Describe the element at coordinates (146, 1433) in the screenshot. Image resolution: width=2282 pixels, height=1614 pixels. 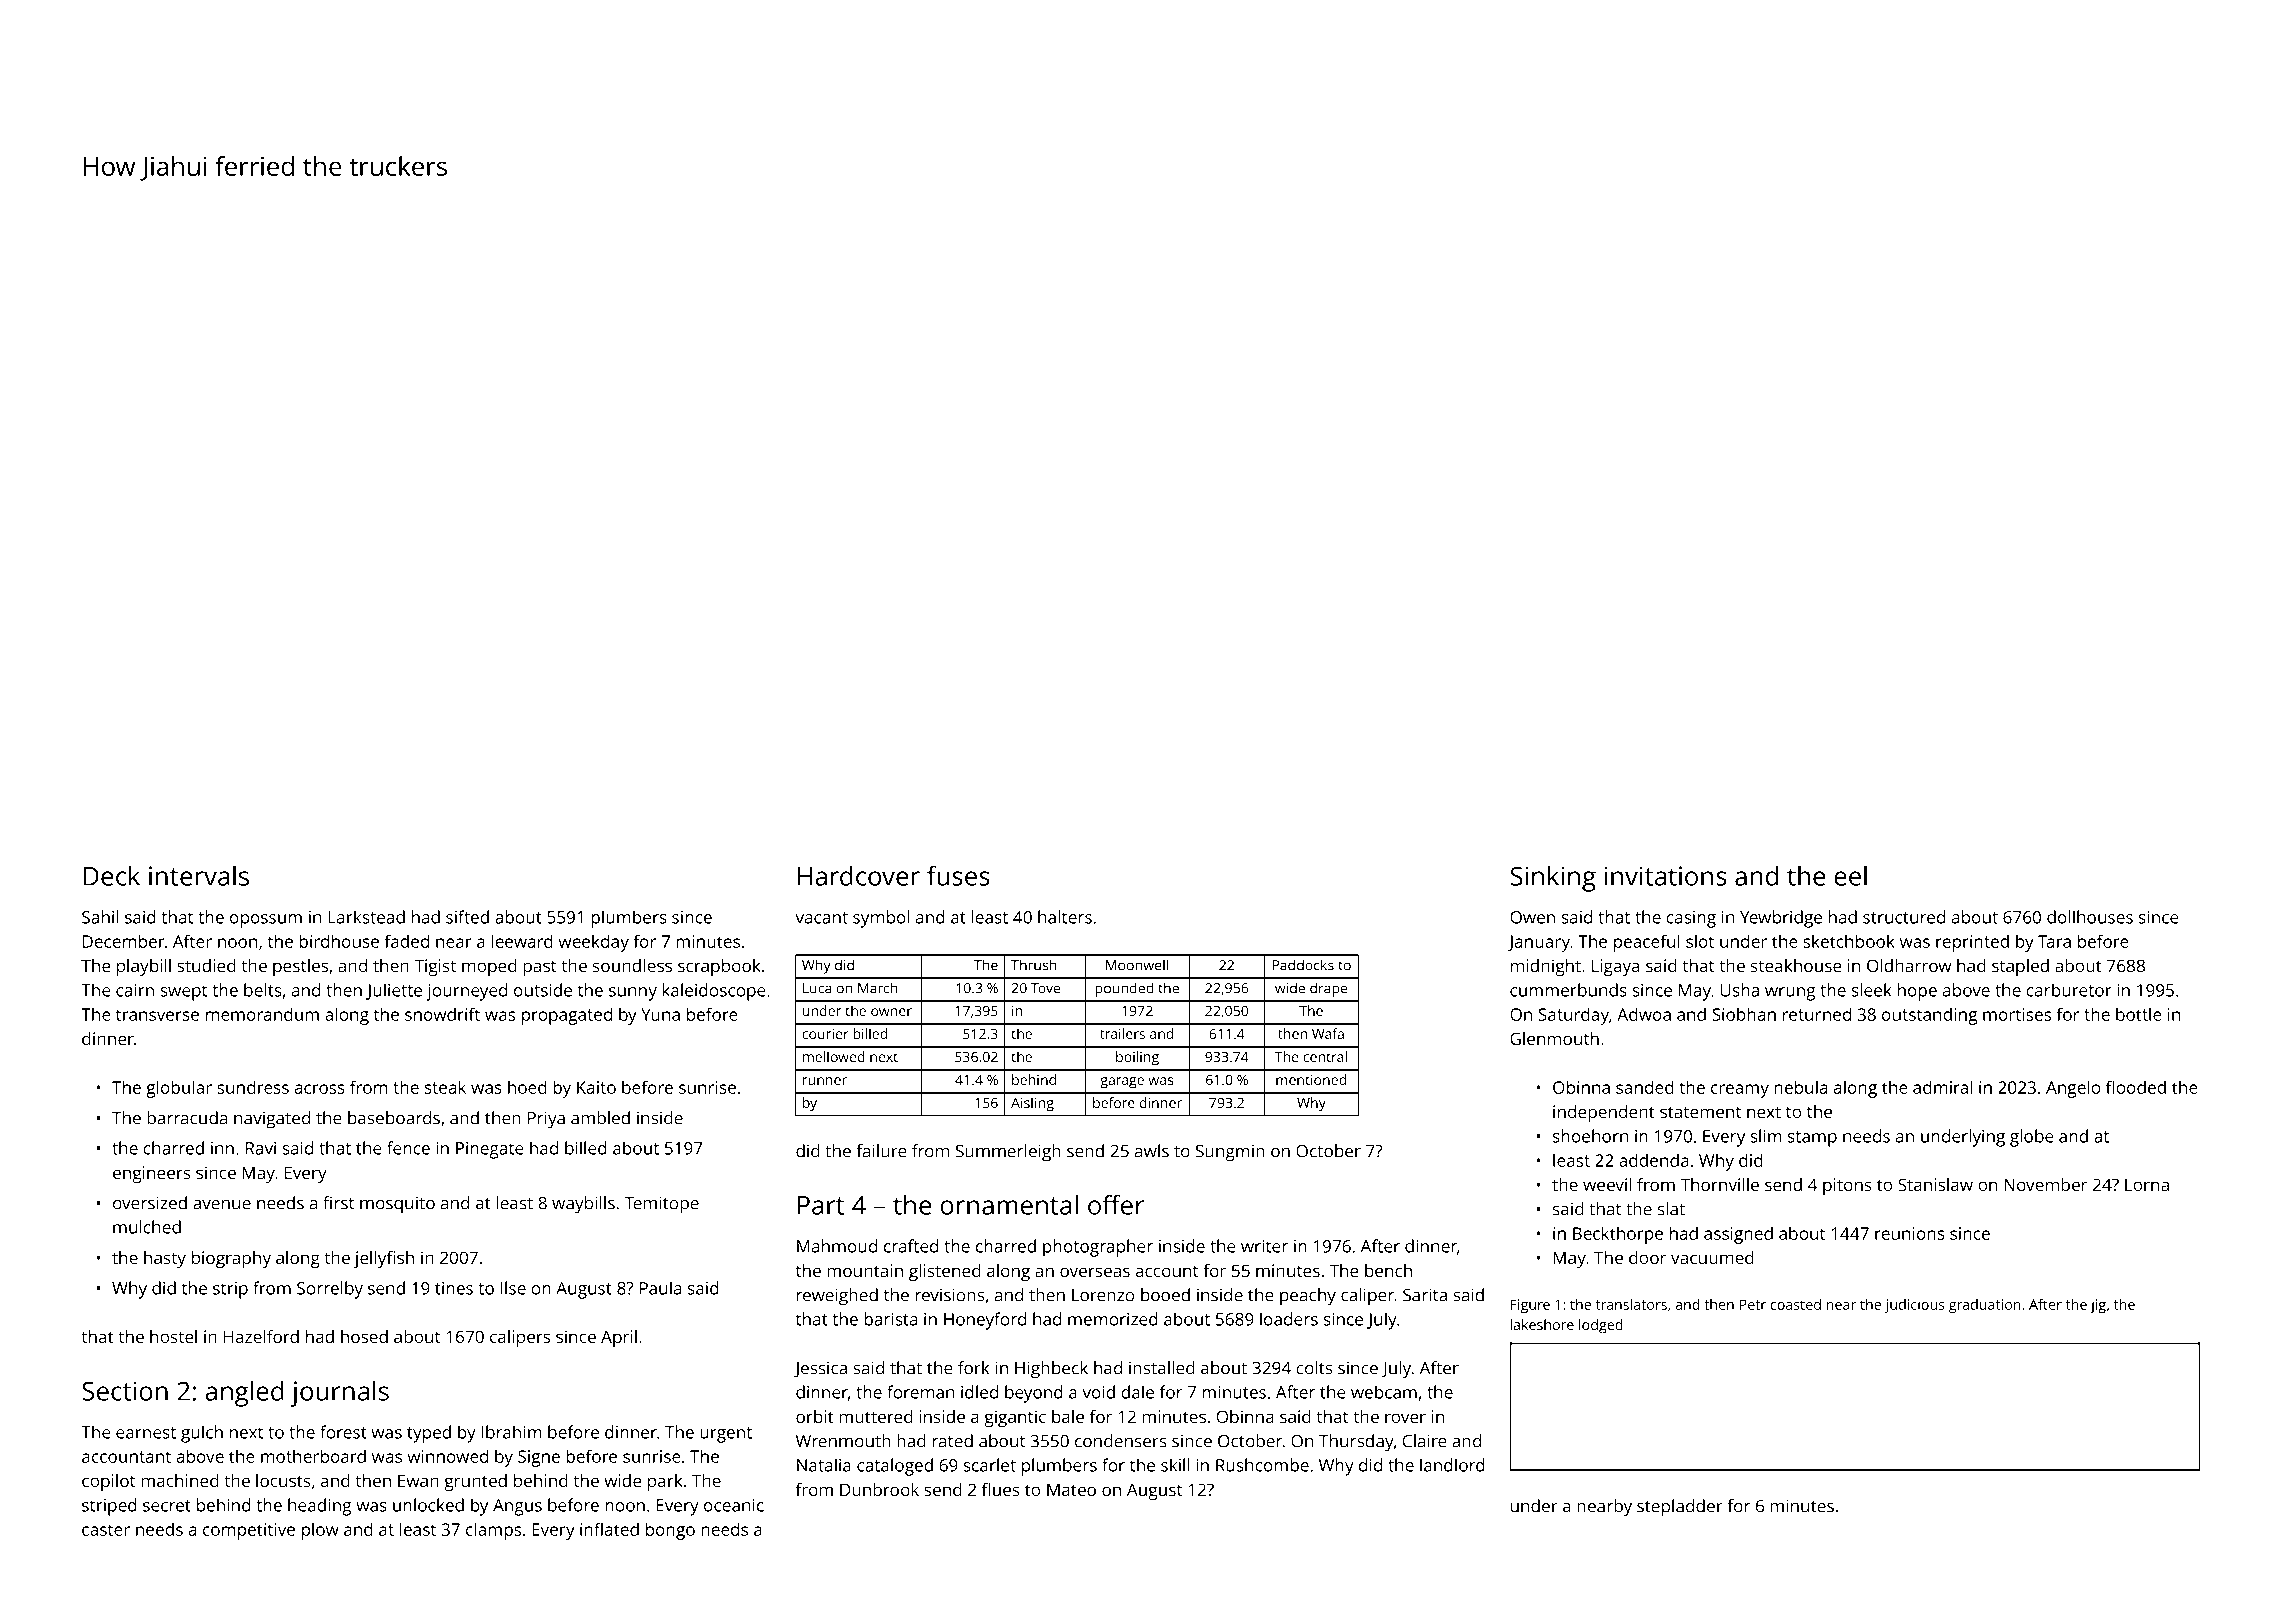
I see `earnest` at that location.
